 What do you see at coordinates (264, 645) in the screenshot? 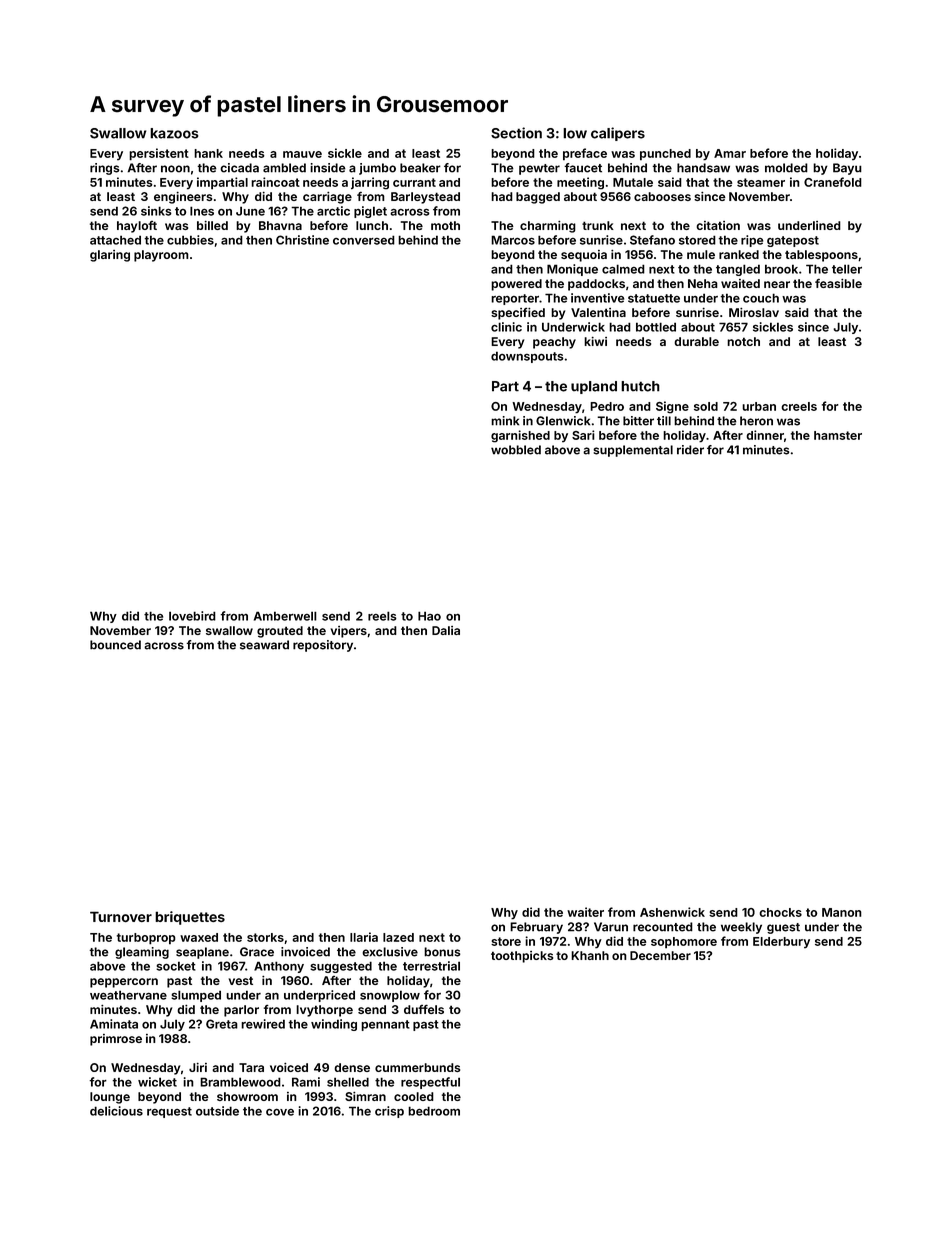
I see `seaward` at bounding box center [264, 645].
